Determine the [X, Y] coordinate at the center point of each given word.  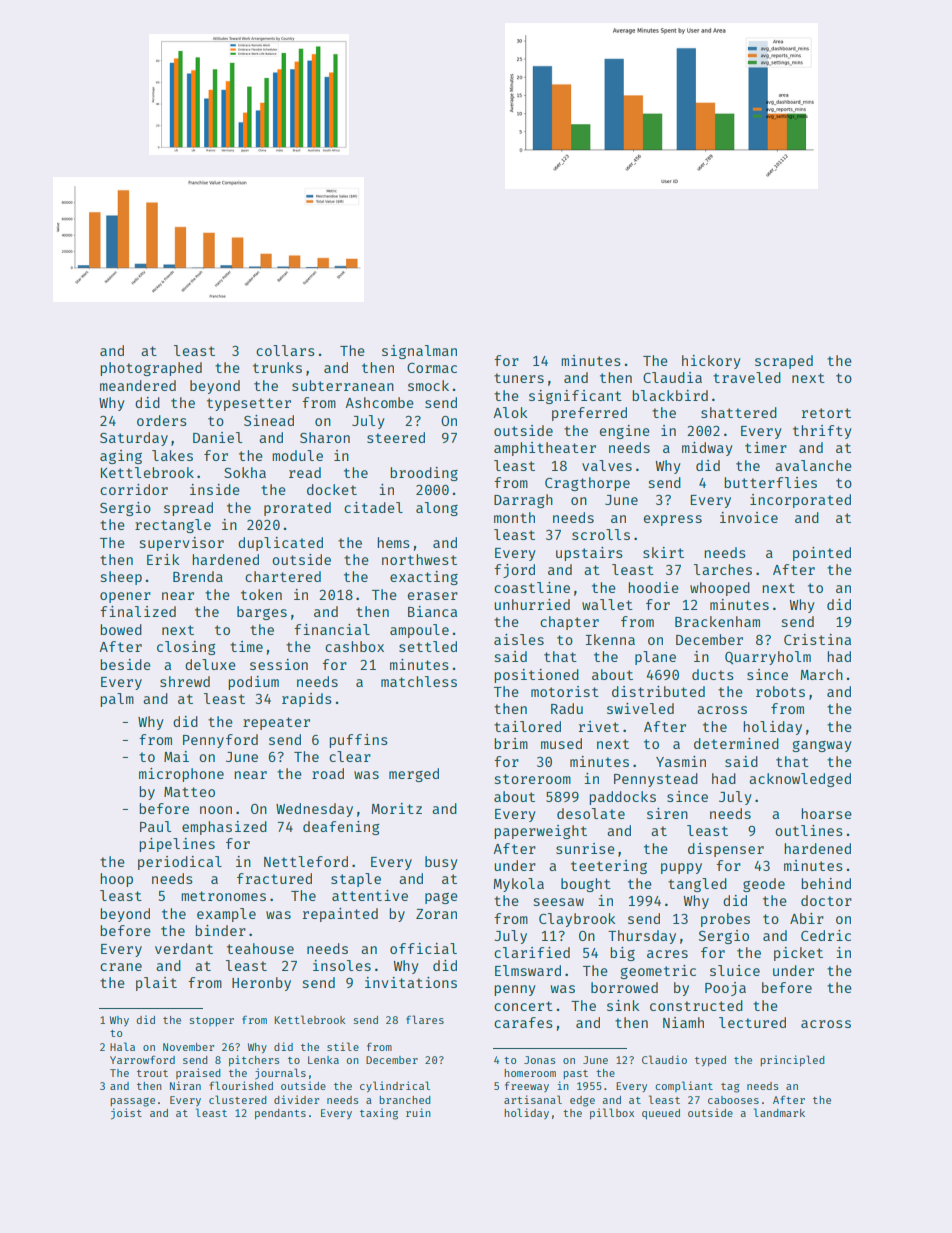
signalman [419, 352]
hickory [711, 362]
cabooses [733, 1100]
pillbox [612, 1113]
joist [126, 1114]
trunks [277, 367]
